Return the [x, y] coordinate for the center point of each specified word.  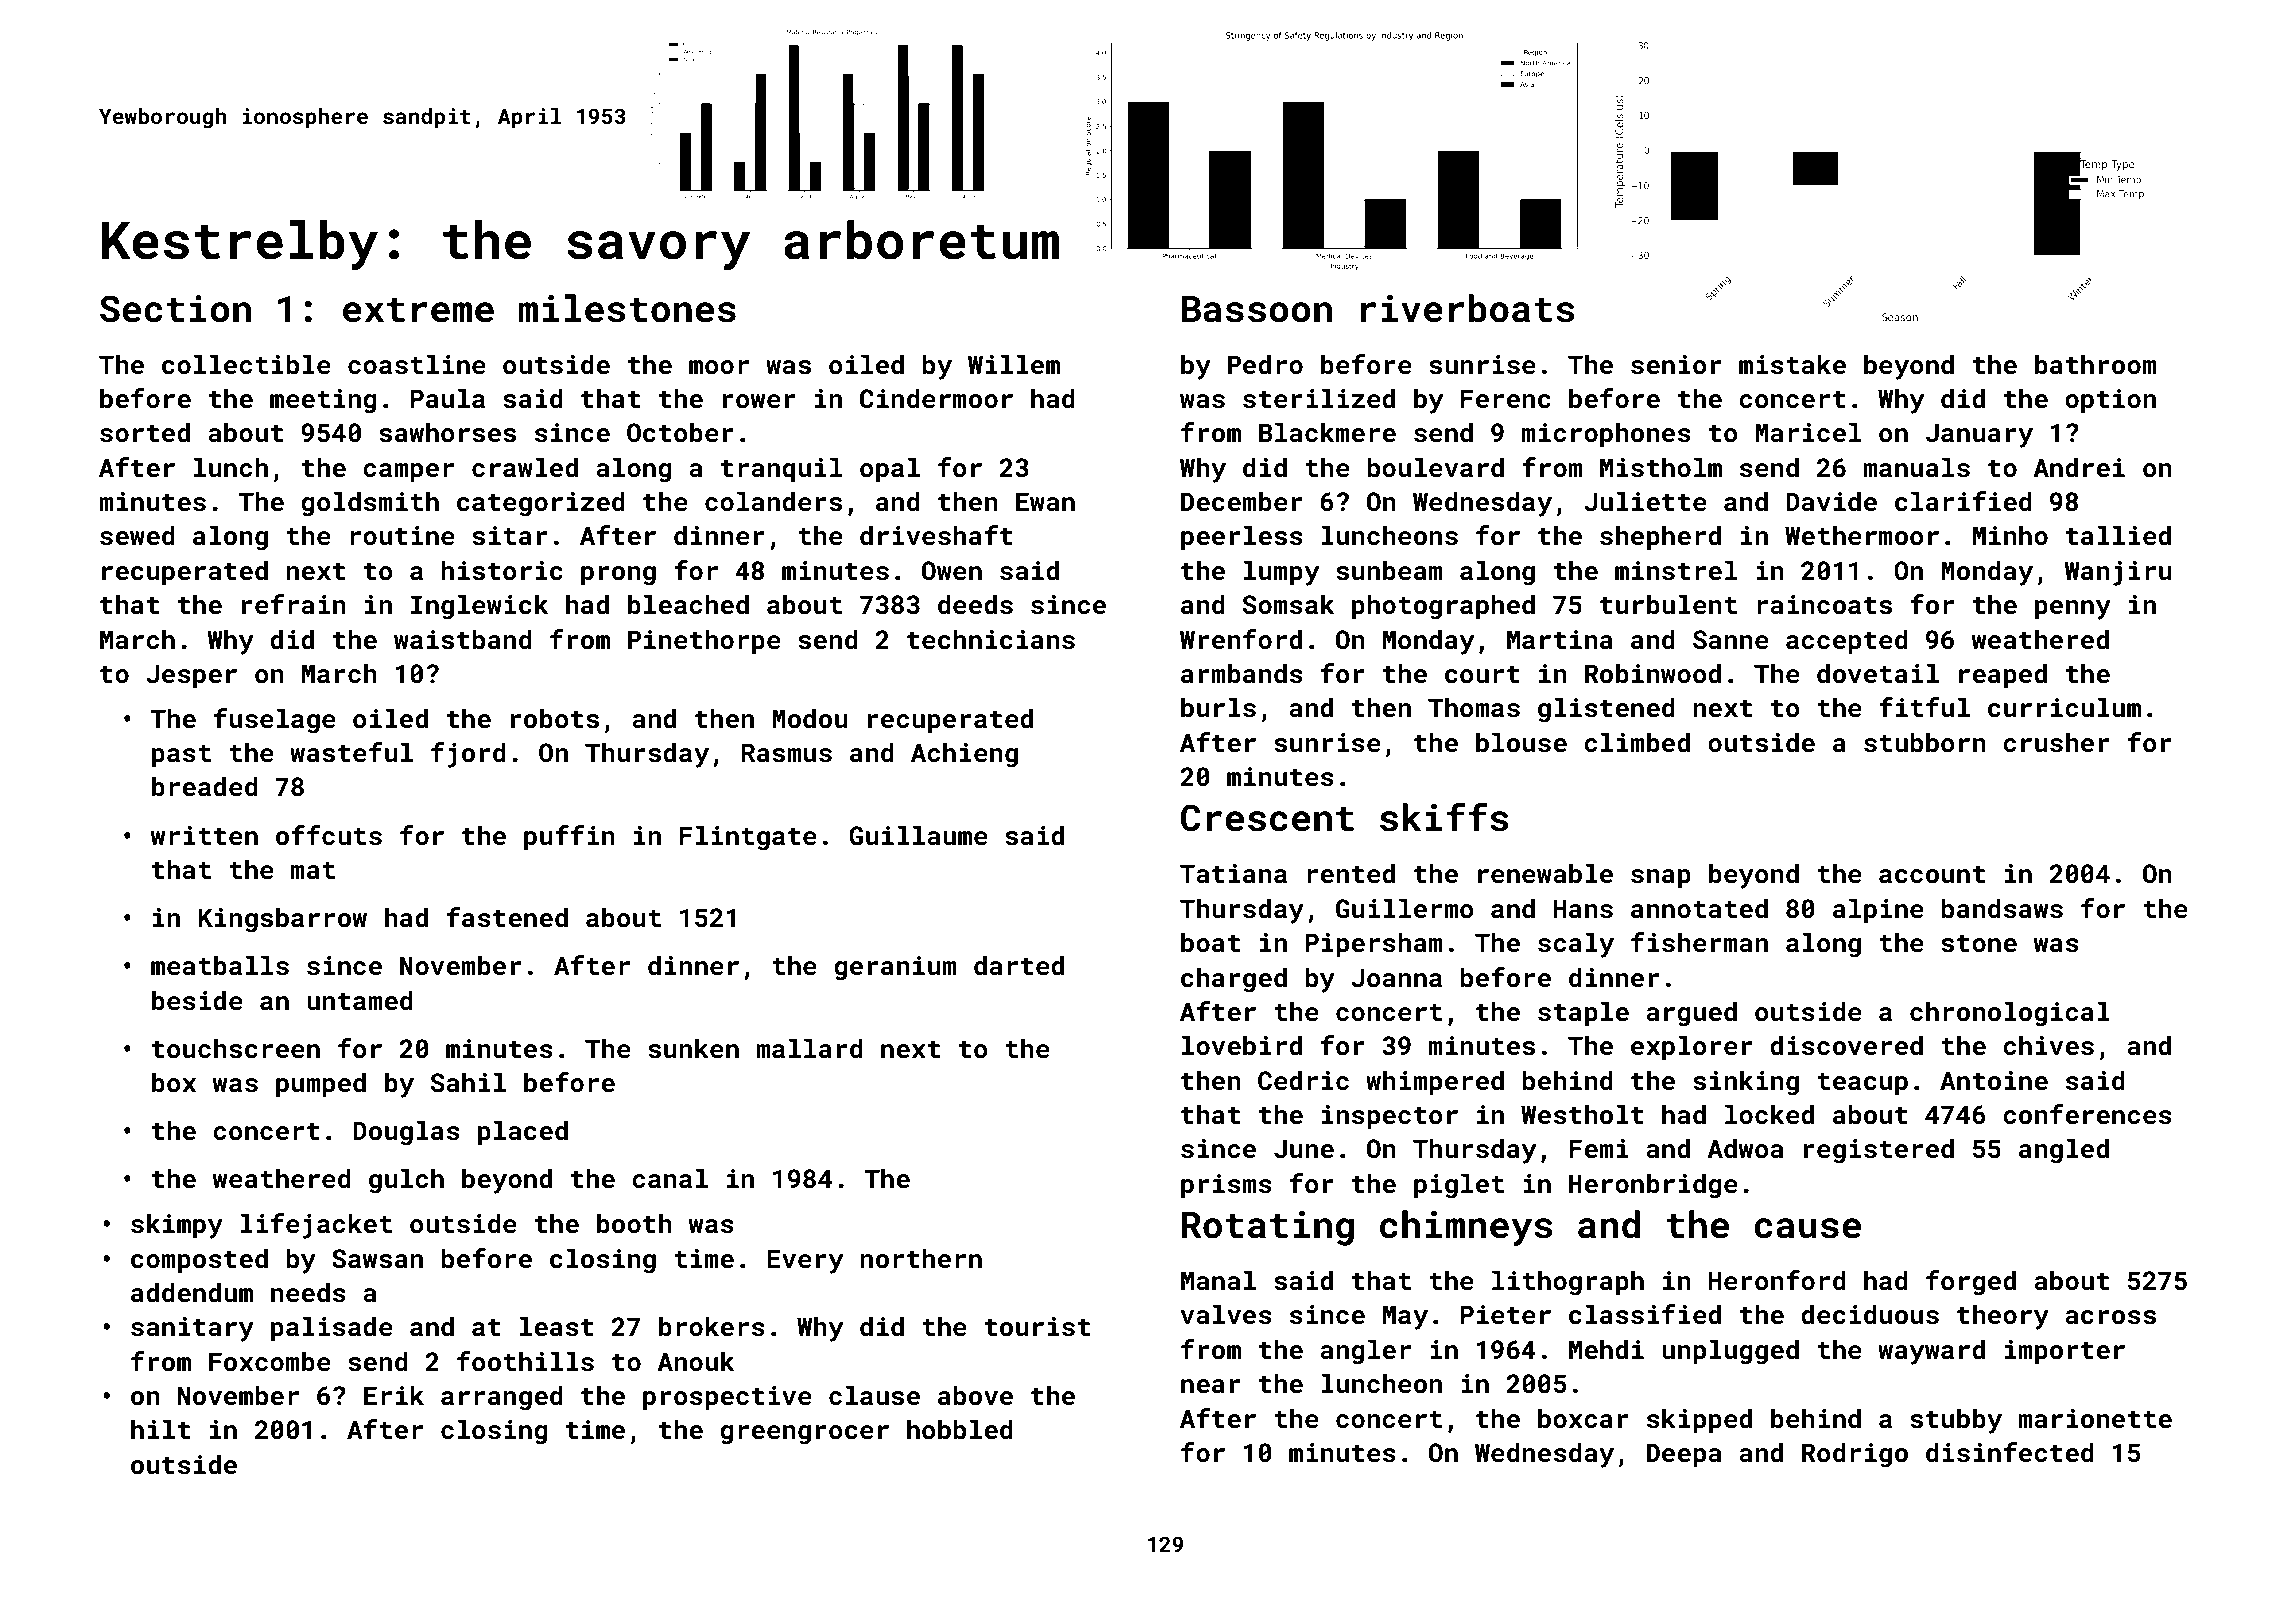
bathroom [2096, 364]
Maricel [1808, 432]
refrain [294, 604]
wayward [1931, 1352]
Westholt [1582, 1114]
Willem [1014, 364]
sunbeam [1389, 570]
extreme [418, 310]
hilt [160, 1429]
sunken [693, 1048]
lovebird [1242, 1045]
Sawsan [377, 1259]
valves [1226, 1314]
